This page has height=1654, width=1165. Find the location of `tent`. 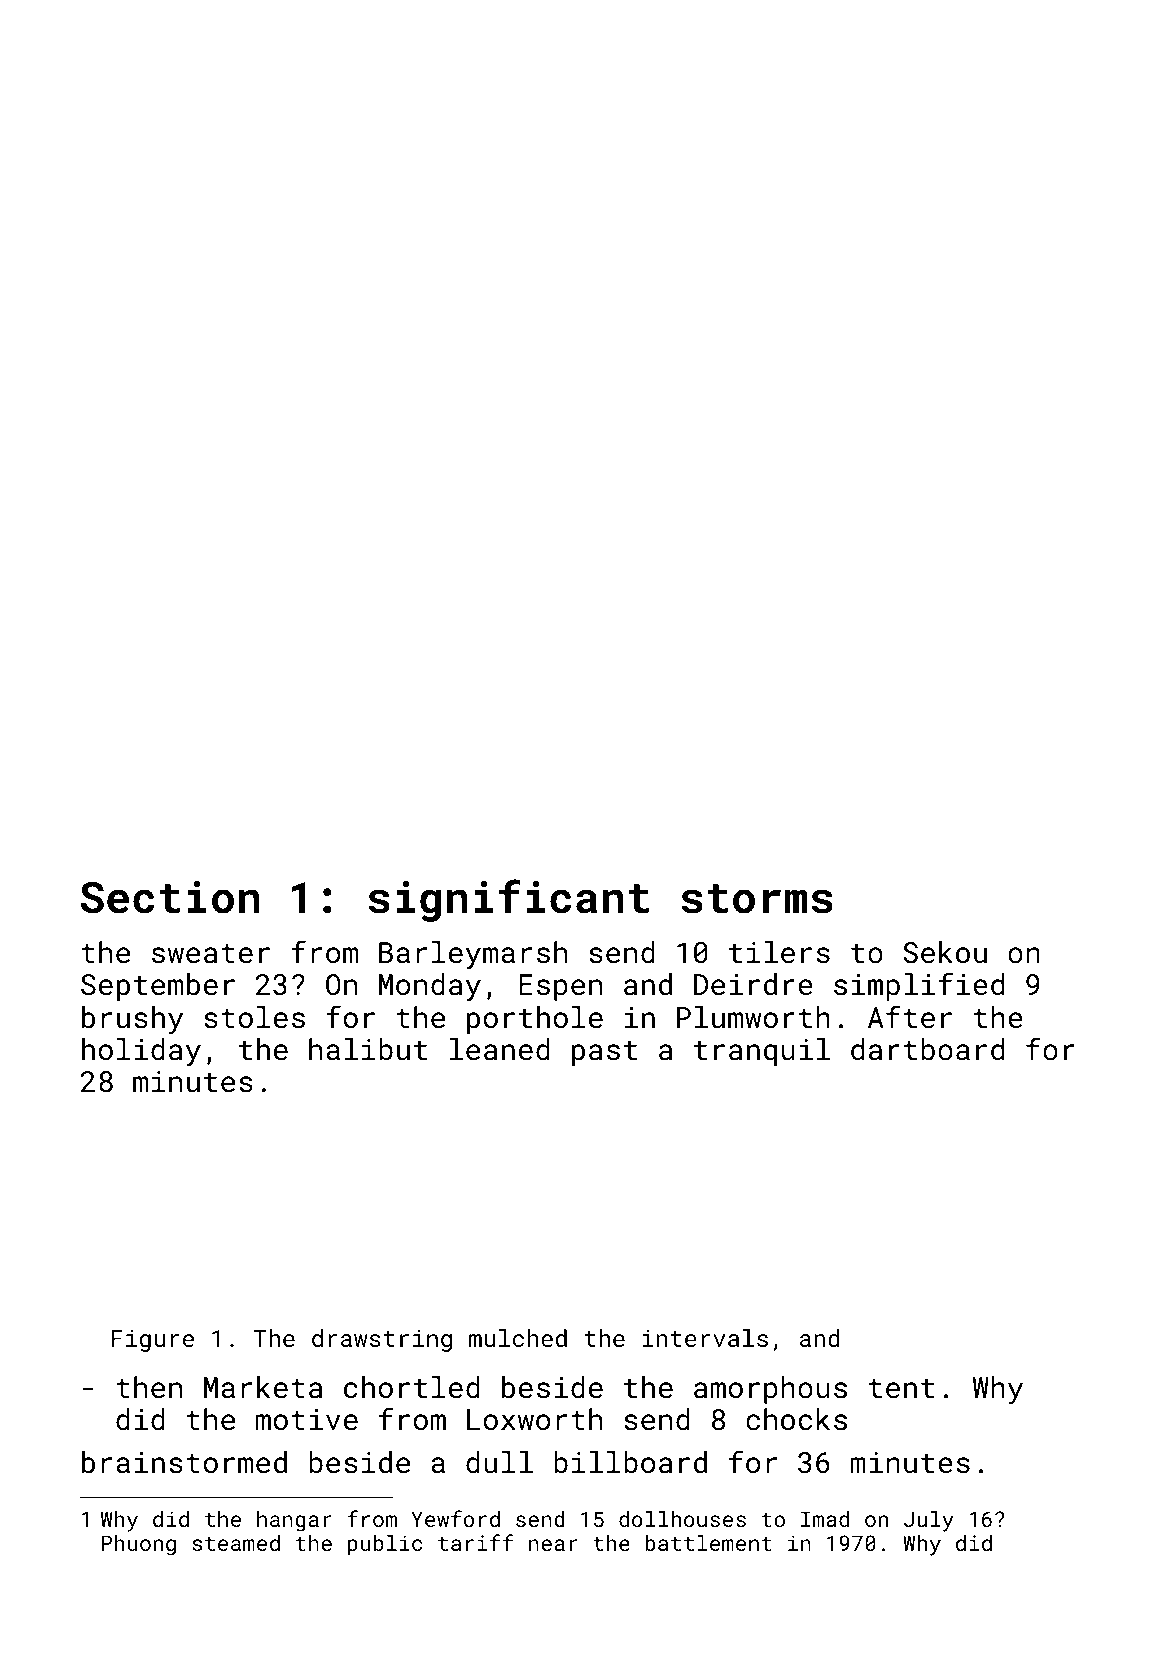

tent is located at coordinates (901, 1389).
